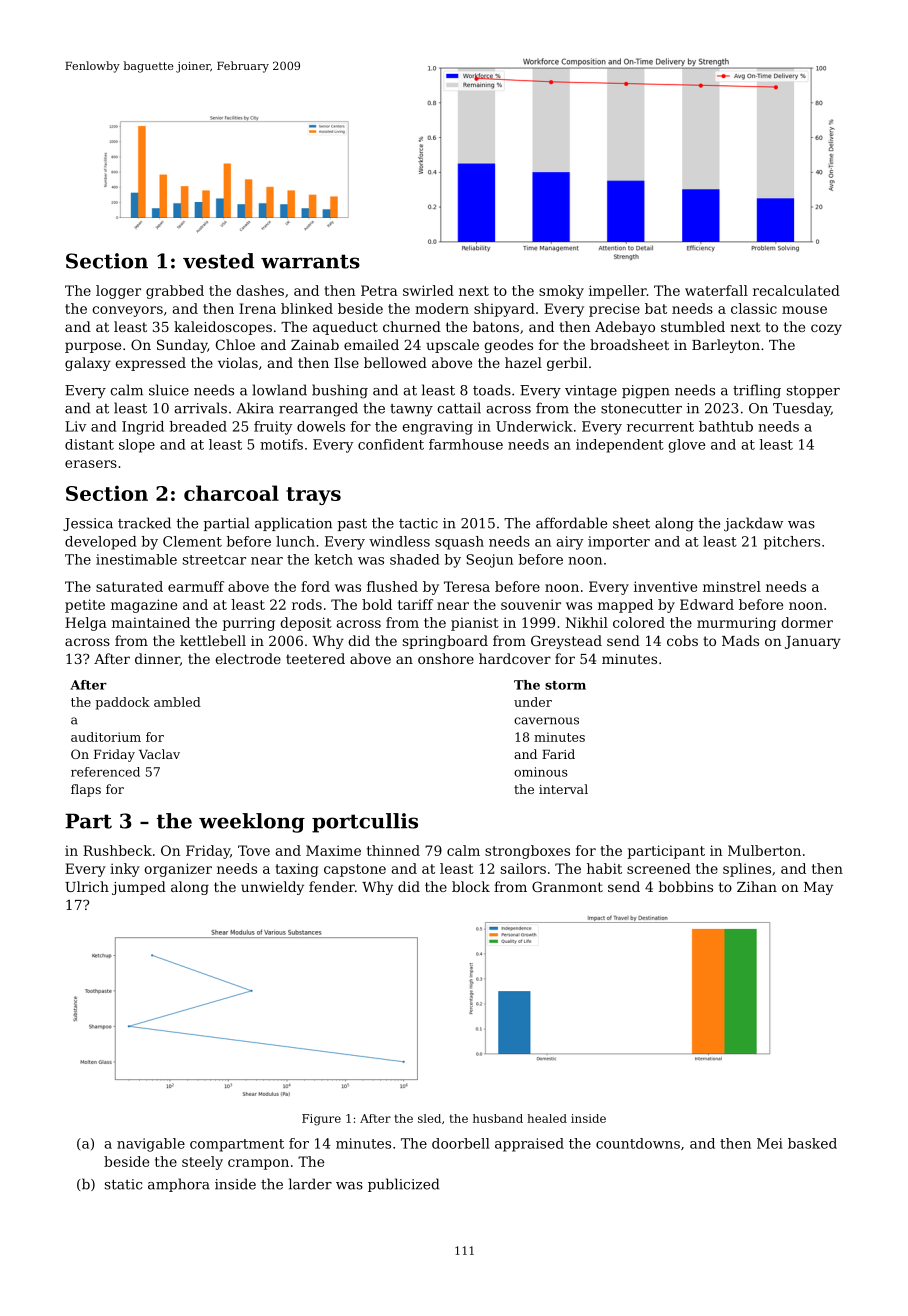  Describe the element at coordinates (87, 886) in the screenshot. I see `Ulrich` at that location.
